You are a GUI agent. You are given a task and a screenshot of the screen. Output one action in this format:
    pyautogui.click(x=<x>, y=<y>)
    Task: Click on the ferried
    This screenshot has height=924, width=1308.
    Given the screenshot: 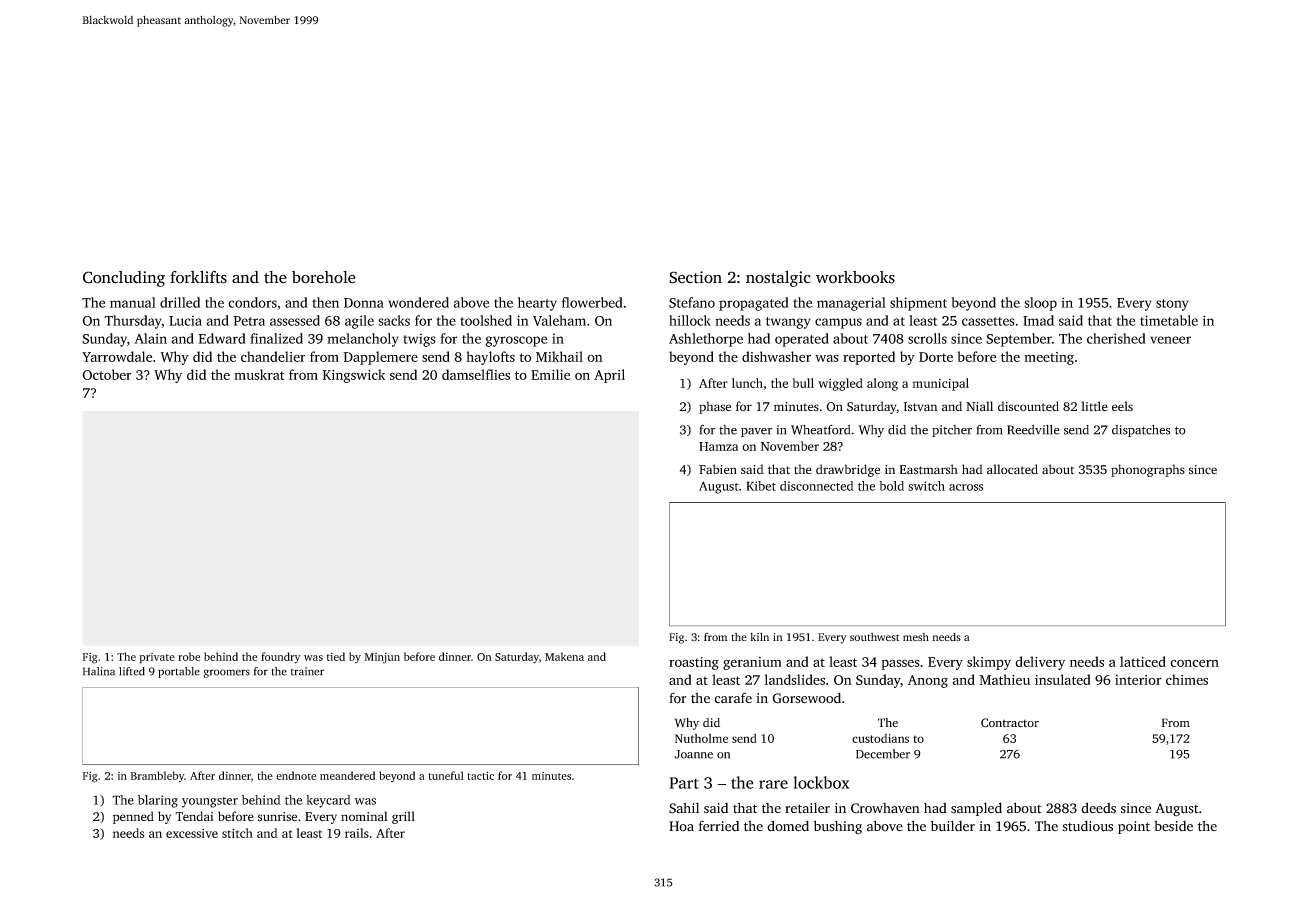 What is the action you would take?
    pyautogui.click(x=719, y=826)
